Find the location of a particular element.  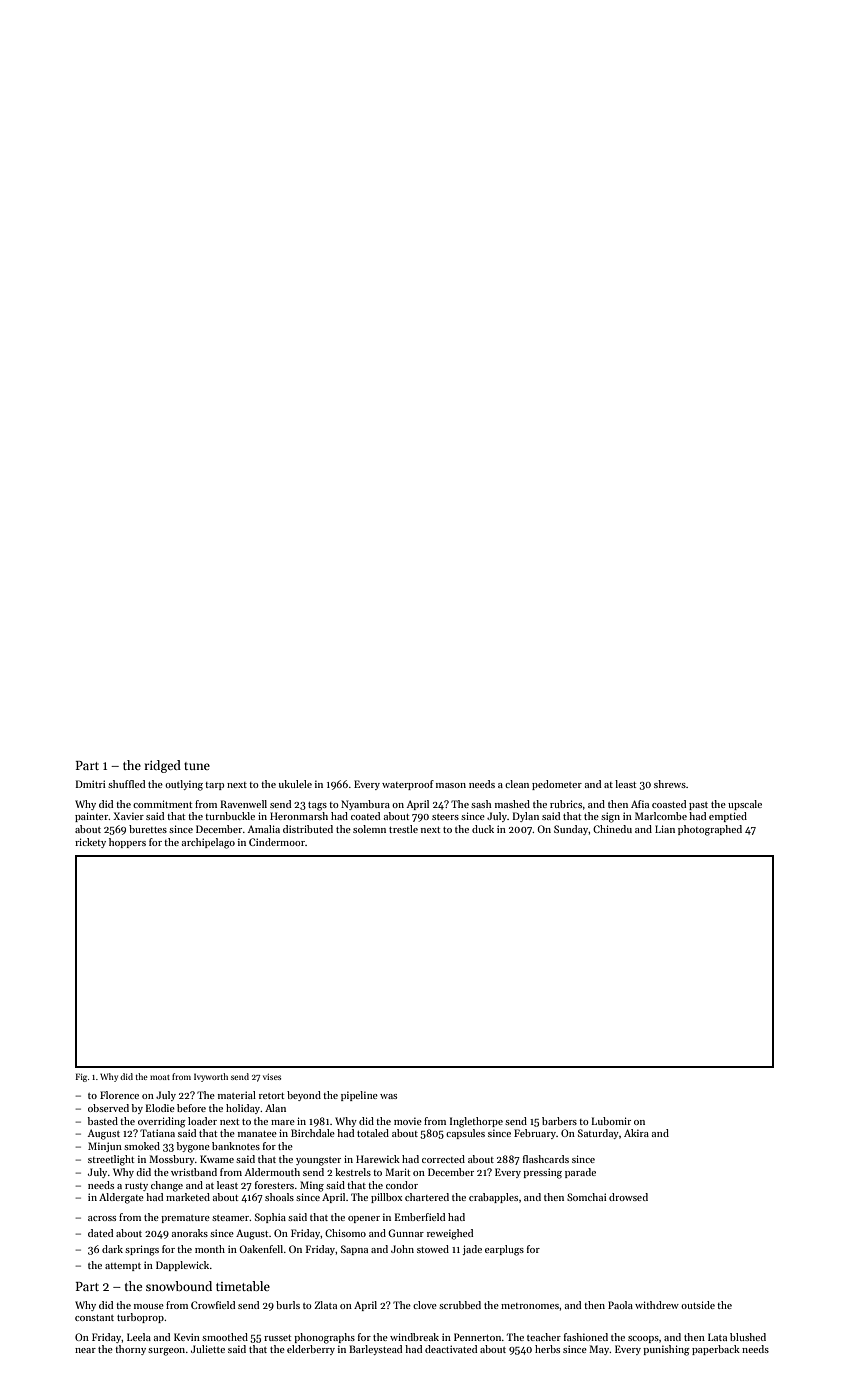

near is located at coordinates (85, 1350).
